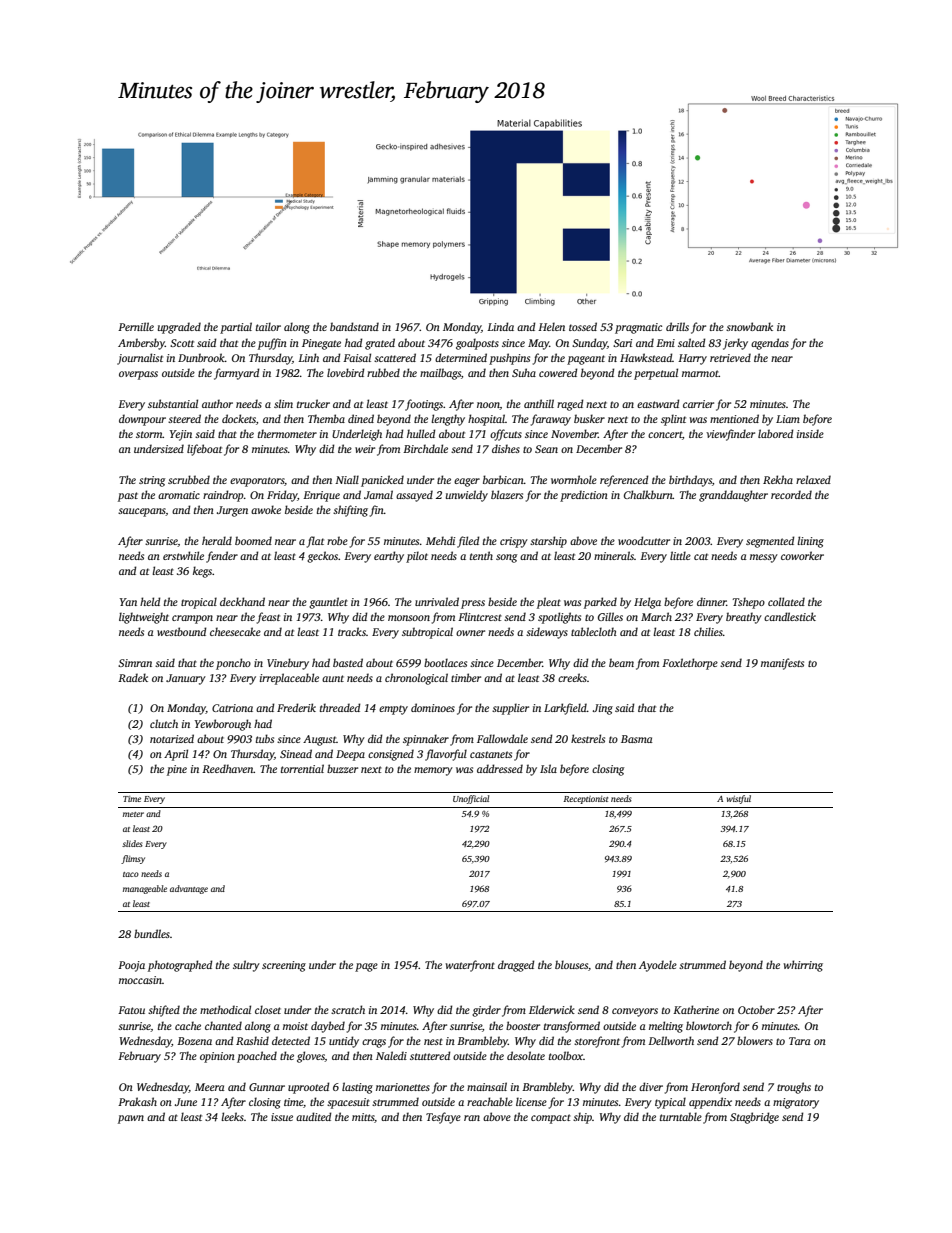 This screenshot has height=1233, width=952. I want to click on crispy, so click(514, 542).
